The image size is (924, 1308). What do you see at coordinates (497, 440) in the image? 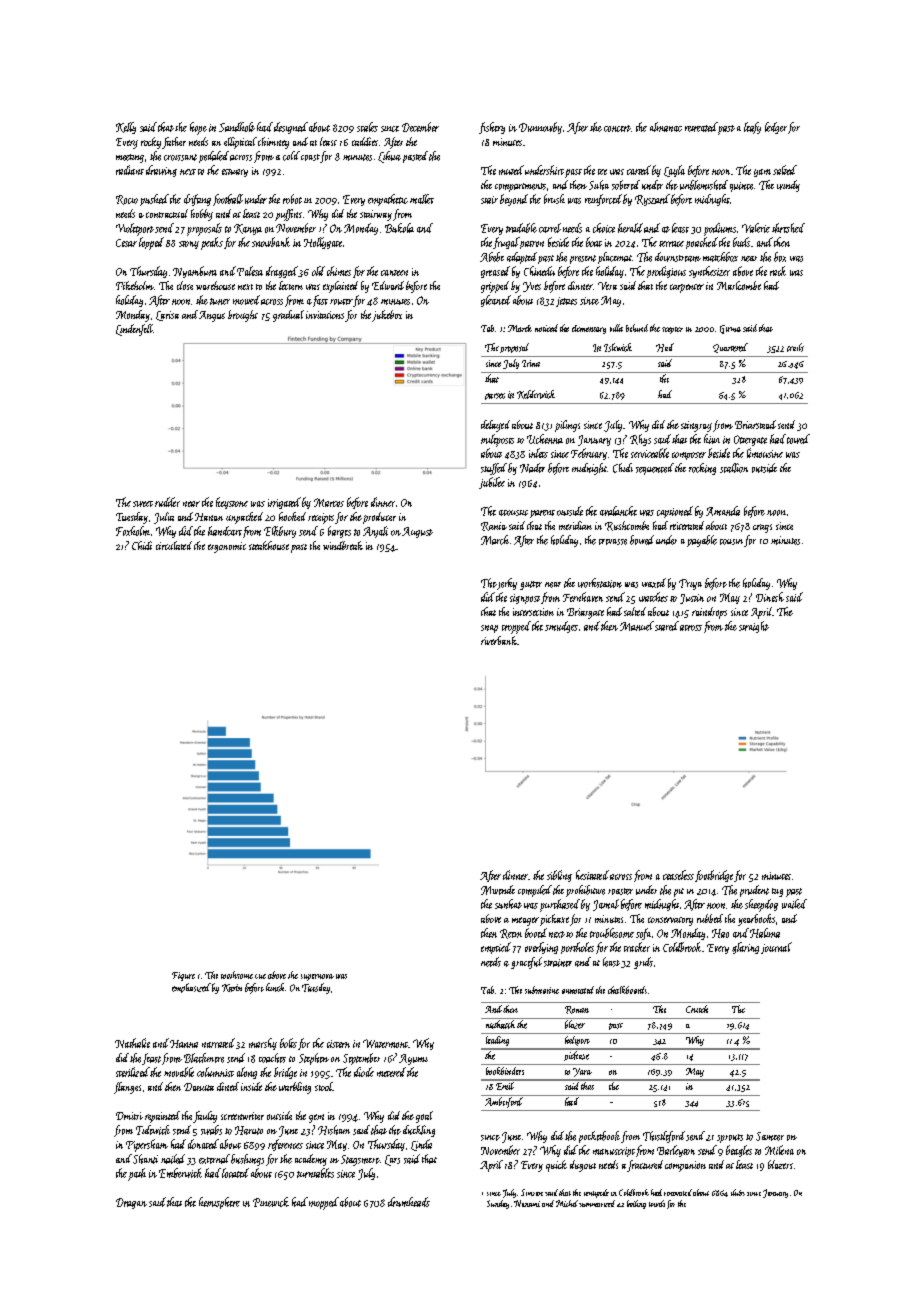
I see `mileposts` at bounding box center [497, 440].
